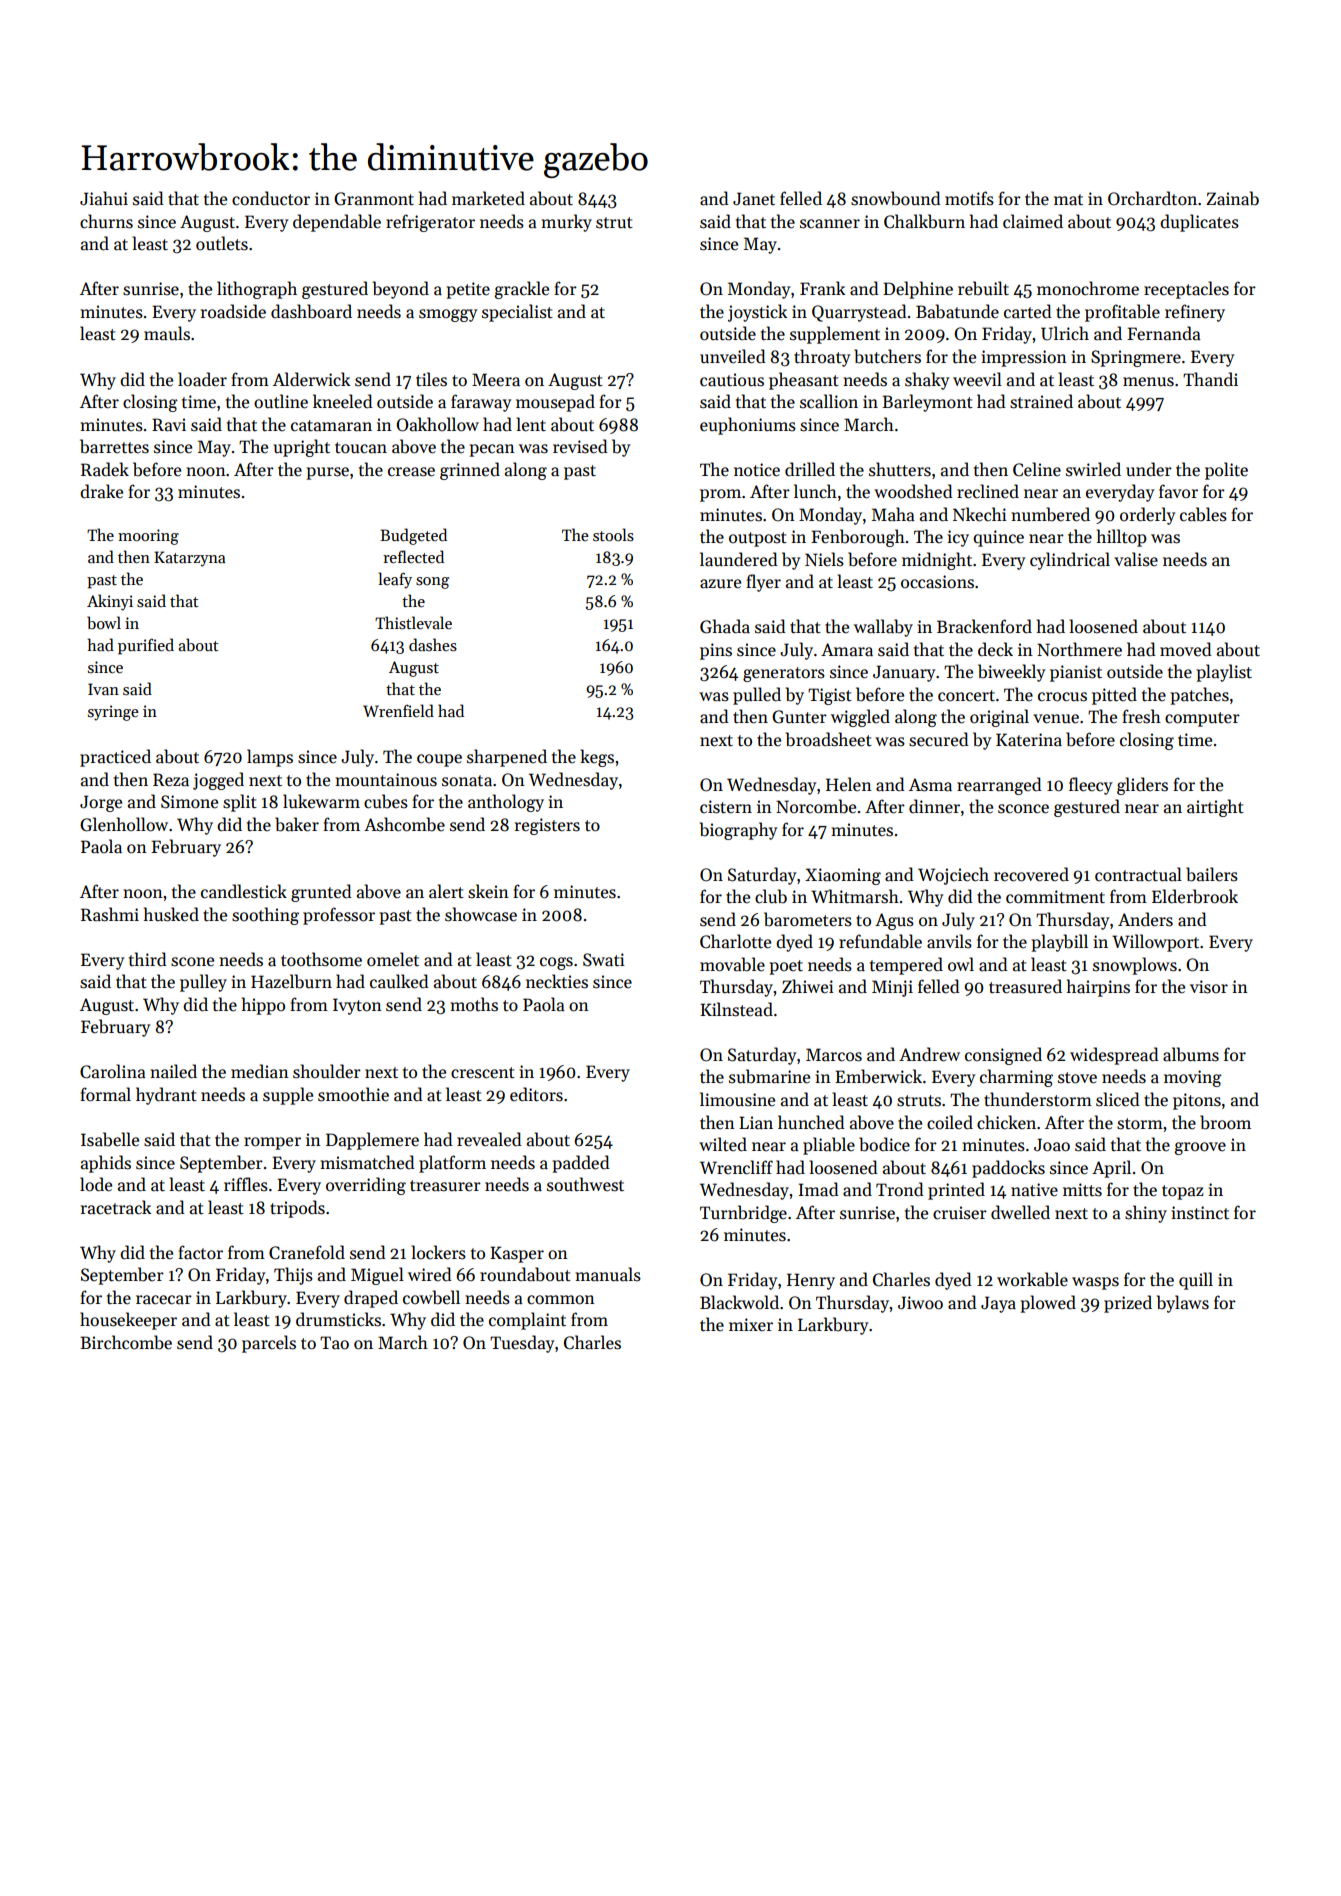  What do you see at coordinates (1037, 469) in the document?
I see `Celine` at bounding box center [1037, 469].
